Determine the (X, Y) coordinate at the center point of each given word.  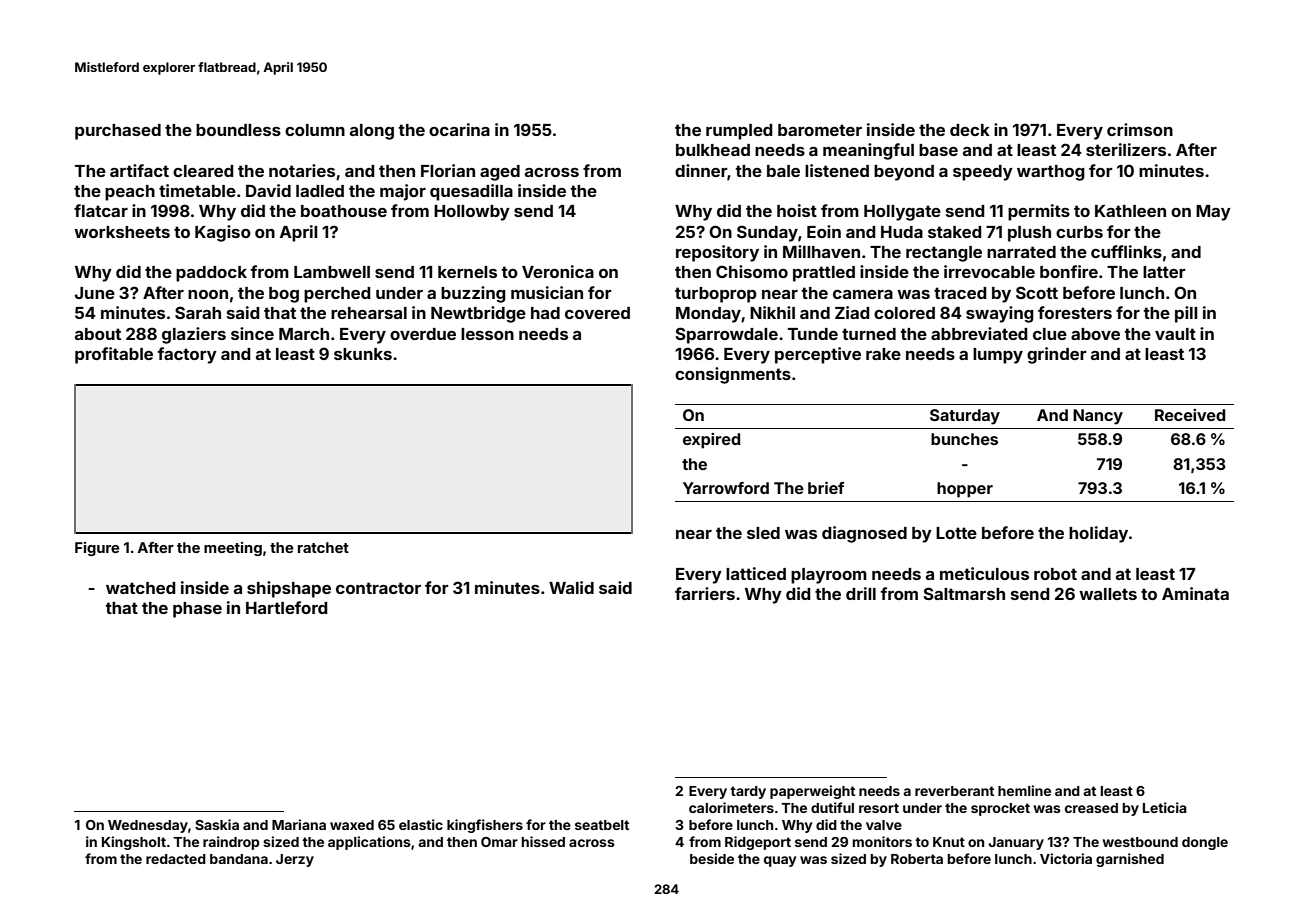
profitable (114, 355)
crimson (1140, 129)
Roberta (917, 859)
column (315, 130)
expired (711, 441)
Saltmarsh (964, 593)
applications (369, 843)
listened (837, 170)
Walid (571, 587)
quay (780, 861)
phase (197, 610)
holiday (1098, 534)
